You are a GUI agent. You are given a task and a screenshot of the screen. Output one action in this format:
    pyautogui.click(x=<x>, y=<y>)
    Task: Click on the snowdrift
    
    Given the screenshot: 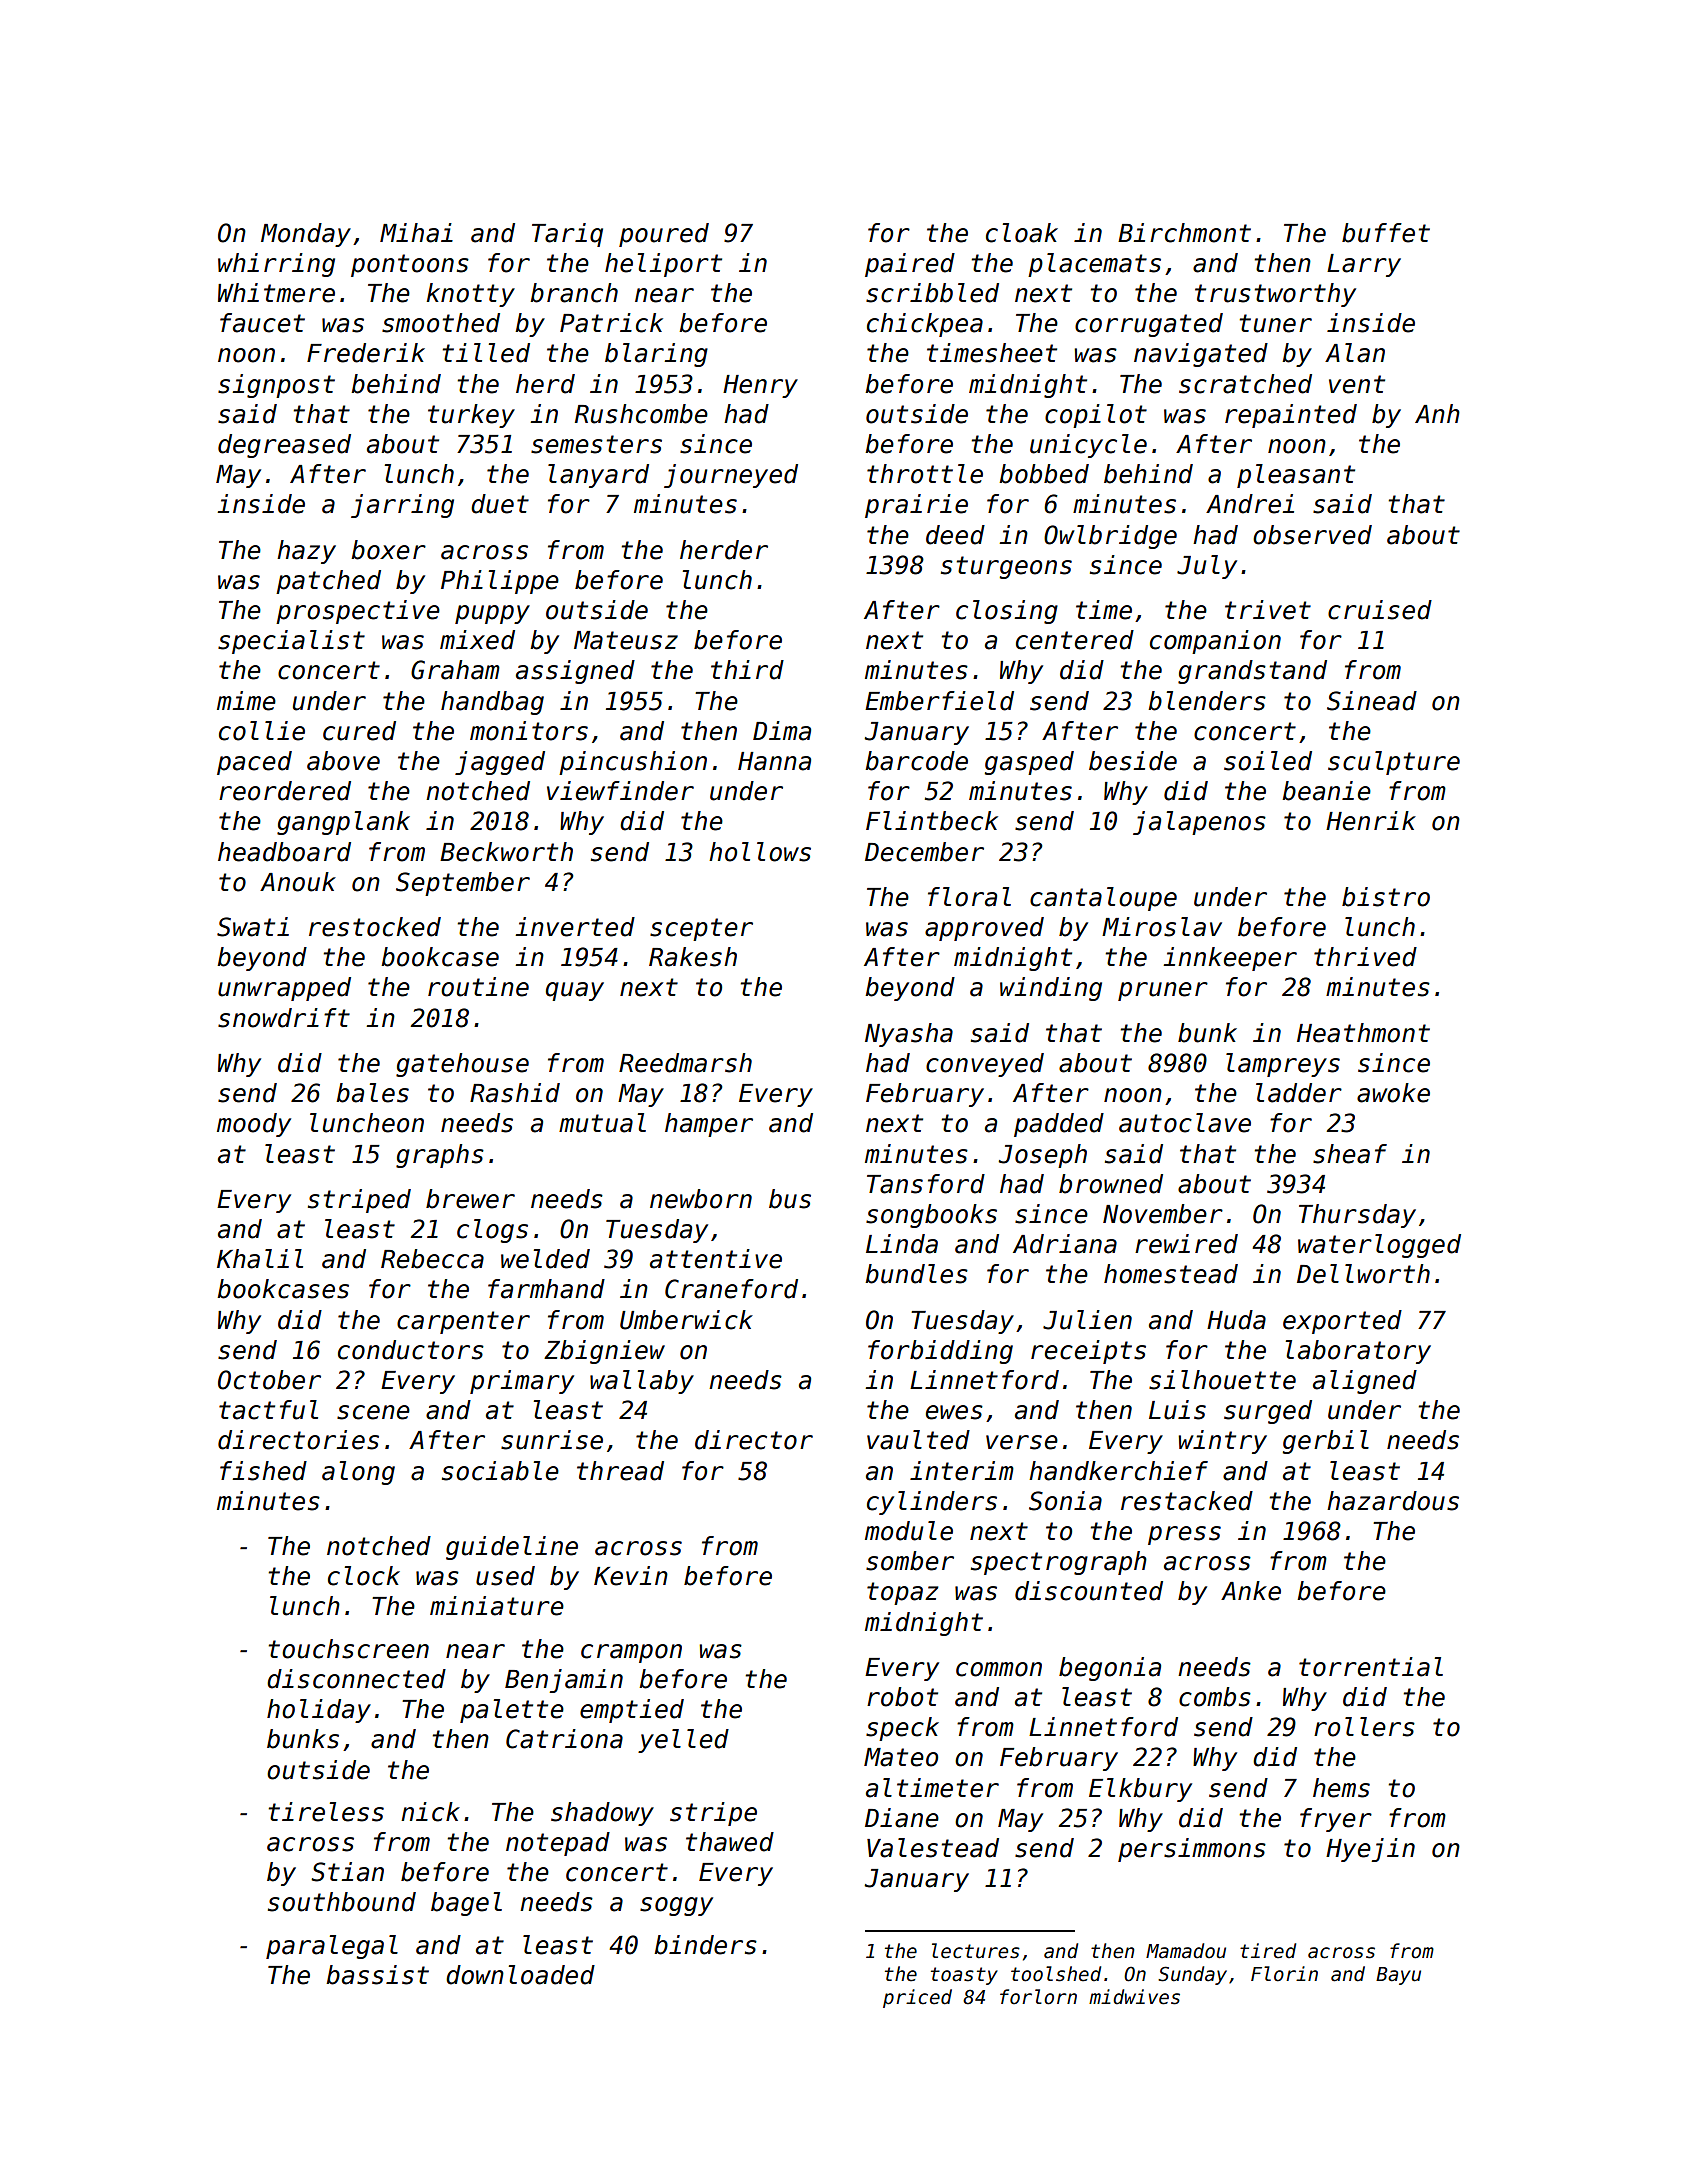 What is the action you would take?
    pyautogui.click(x=284, y=1018)
